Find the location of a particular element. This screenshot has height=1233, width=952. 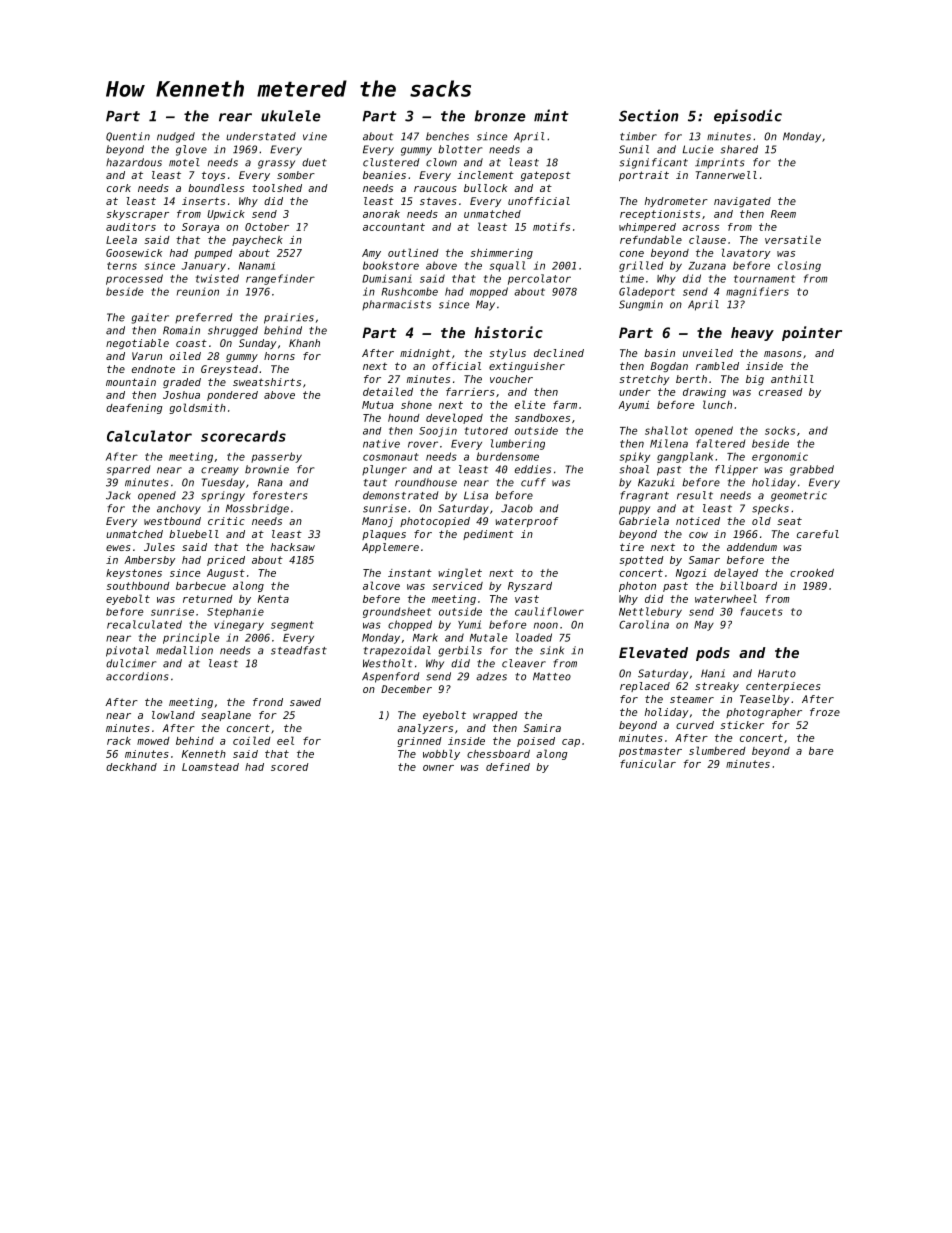

owner is located at coordinates (438, 768).
